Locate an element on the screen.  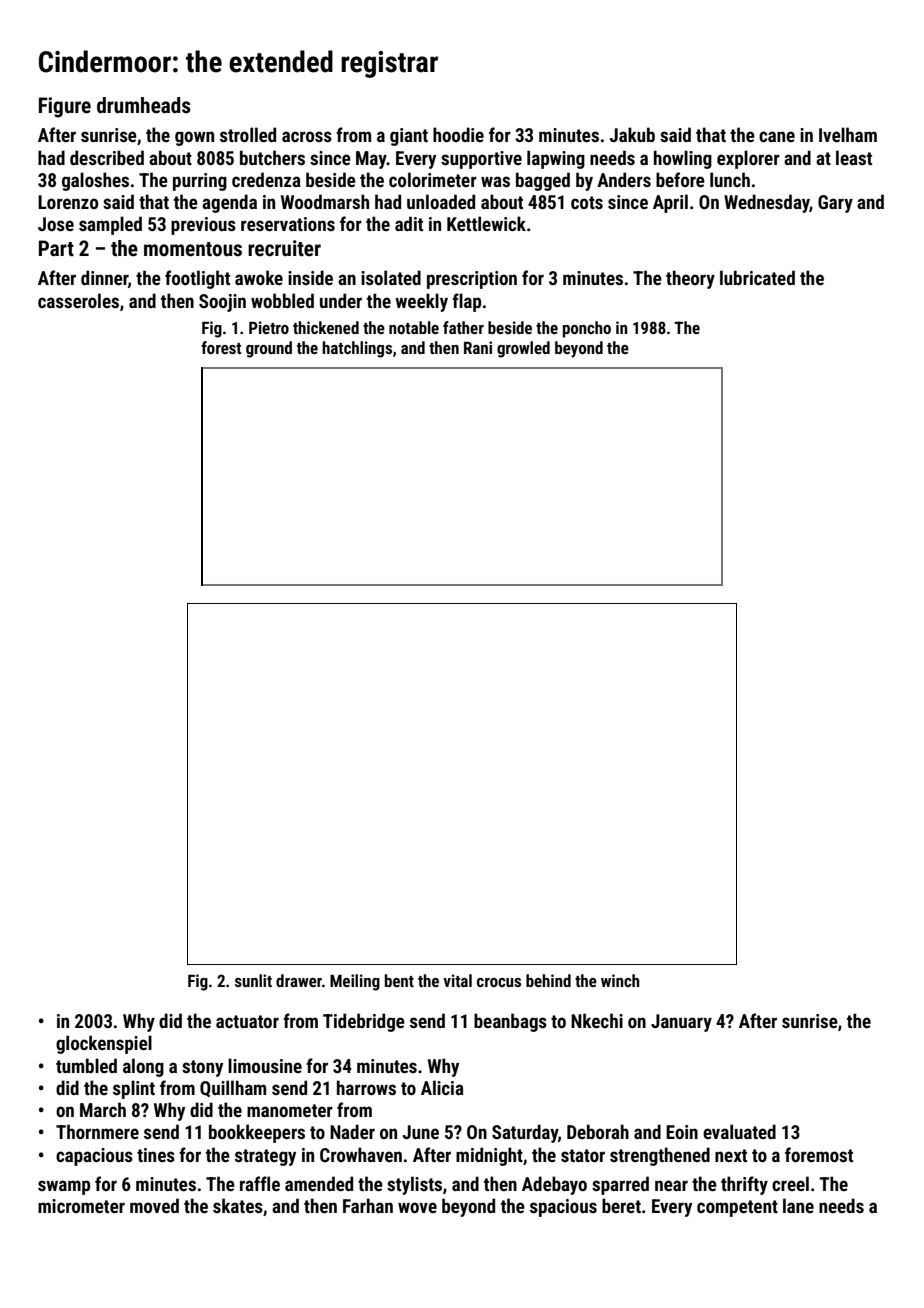
drawer is located at coordinates (299, 980).
